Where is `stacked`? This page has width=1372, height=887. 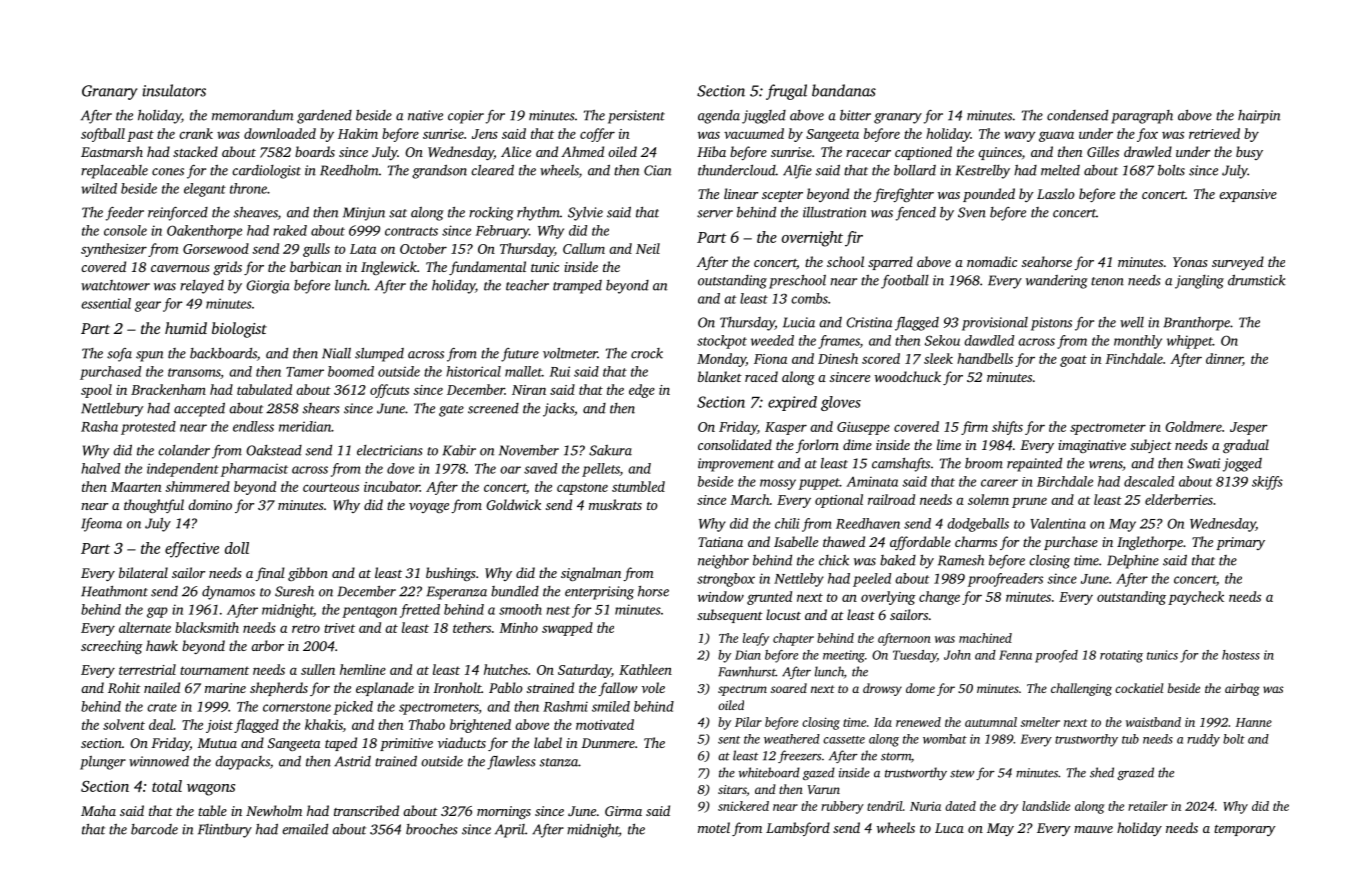
stacked is located at coordinates (195, 151).
